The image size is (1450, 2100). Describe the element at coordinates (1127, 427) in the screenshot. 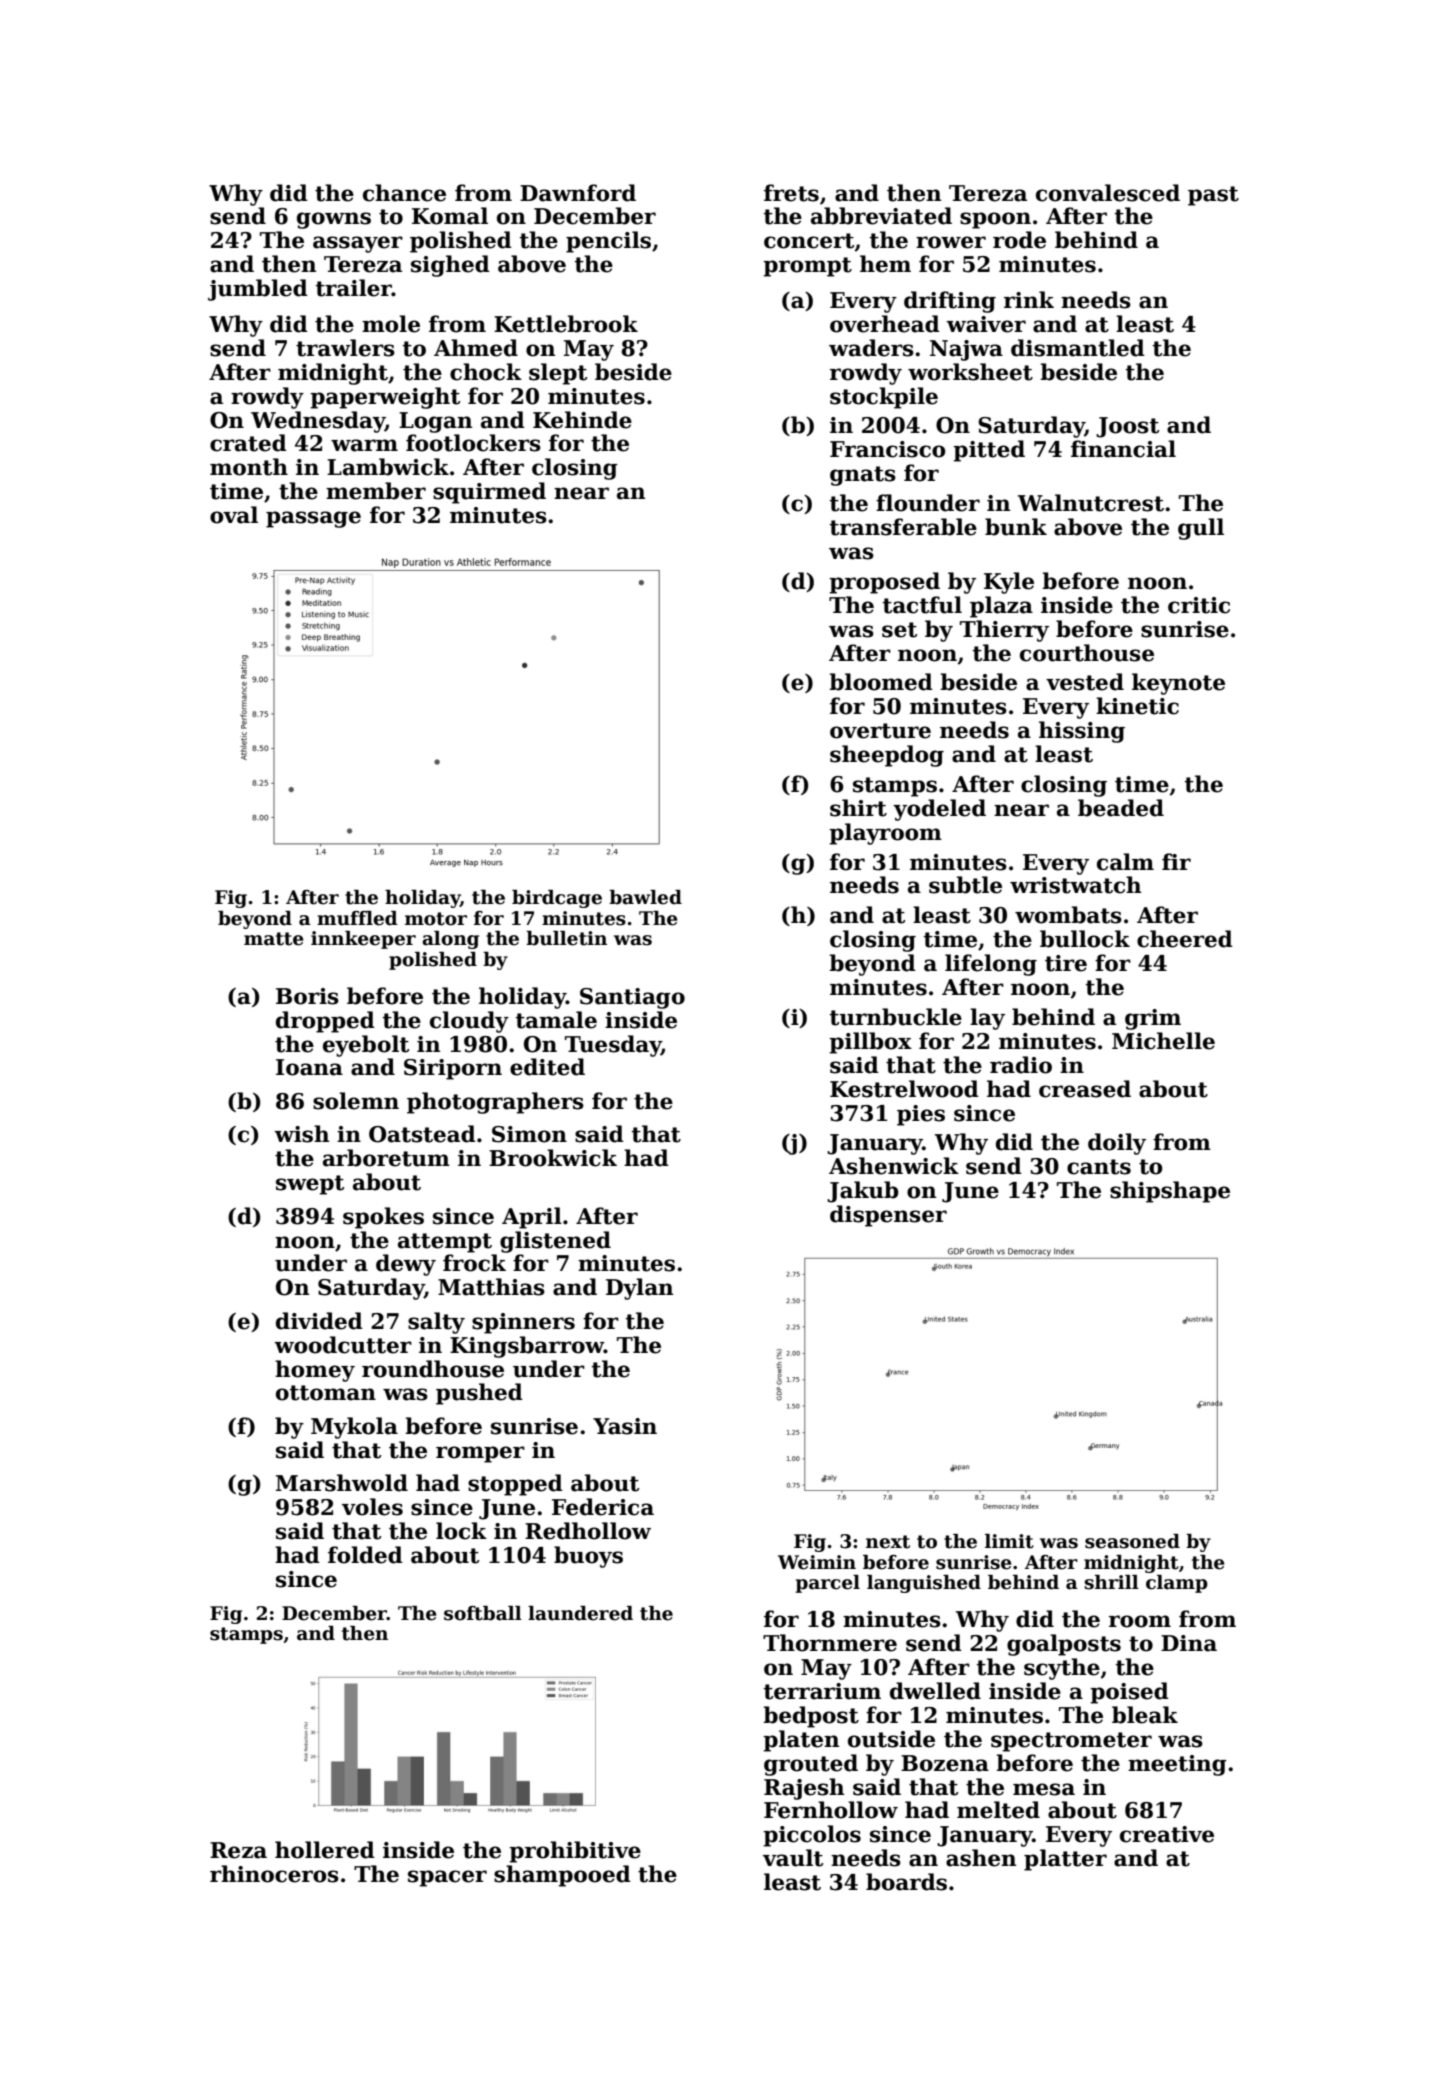

I see `Joost` at that location.
